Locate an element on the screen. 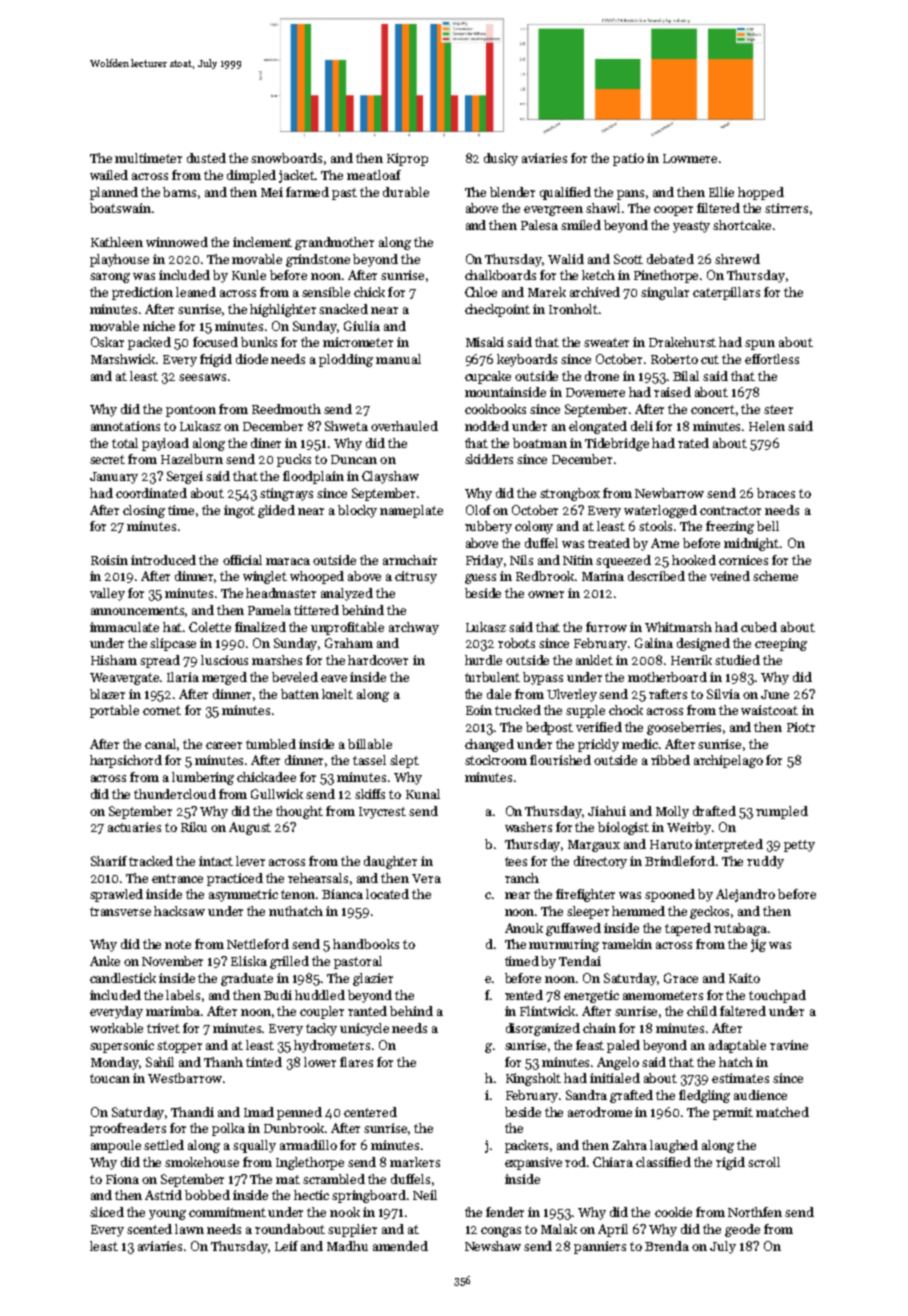  skiffs is located at coordinates (370, 794).
